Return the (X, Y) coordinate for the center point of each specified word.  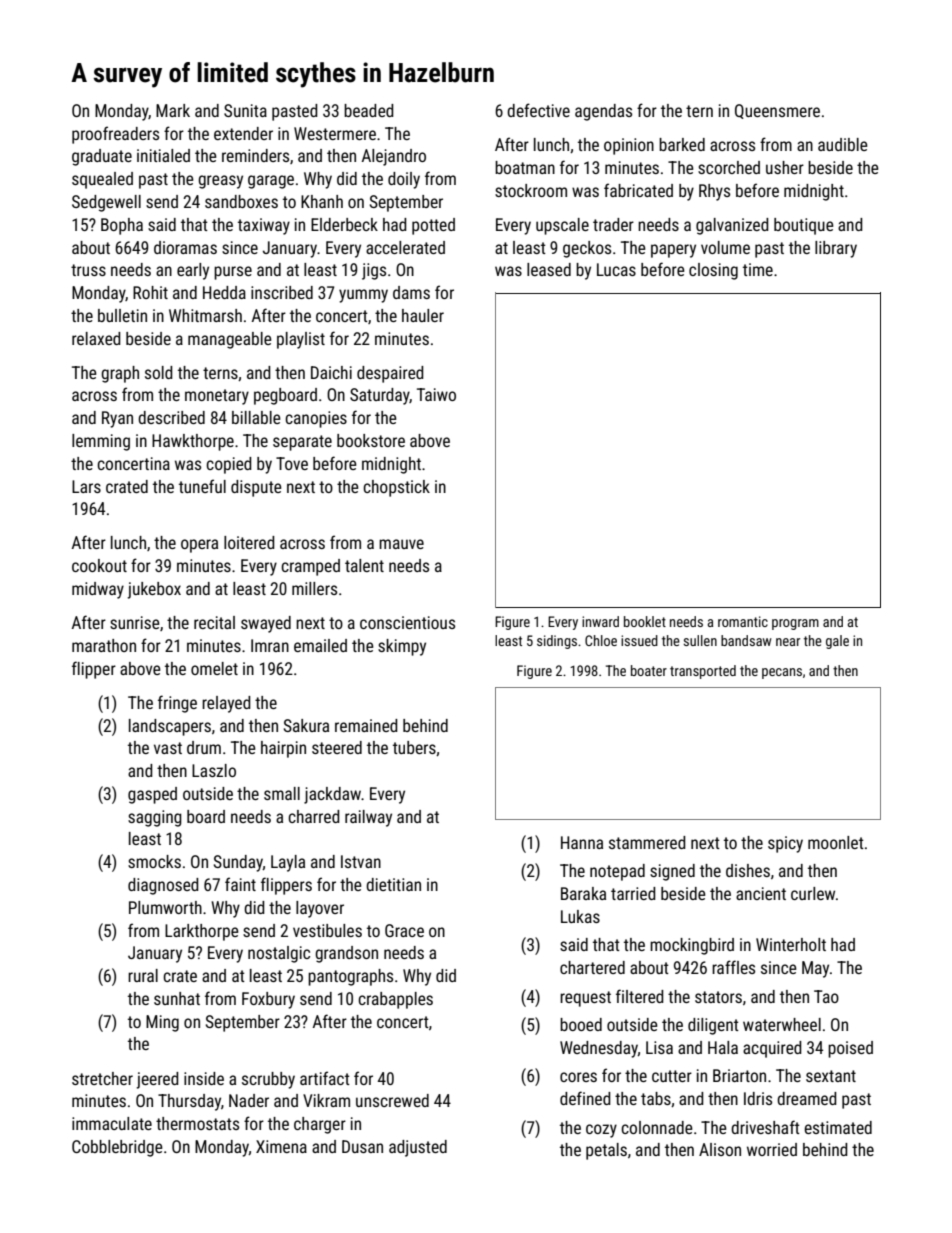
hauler (423, 315)
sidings (557, 642)
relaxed (96, 338)
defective (538, 110)
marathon (104, 645)
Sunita (245, 110)
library (836, 249)
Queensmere (777, 111)
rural (143, 975)
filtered (640, 996)
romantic (743, 621)
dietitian (393, 884)
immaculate (112, 1123)
